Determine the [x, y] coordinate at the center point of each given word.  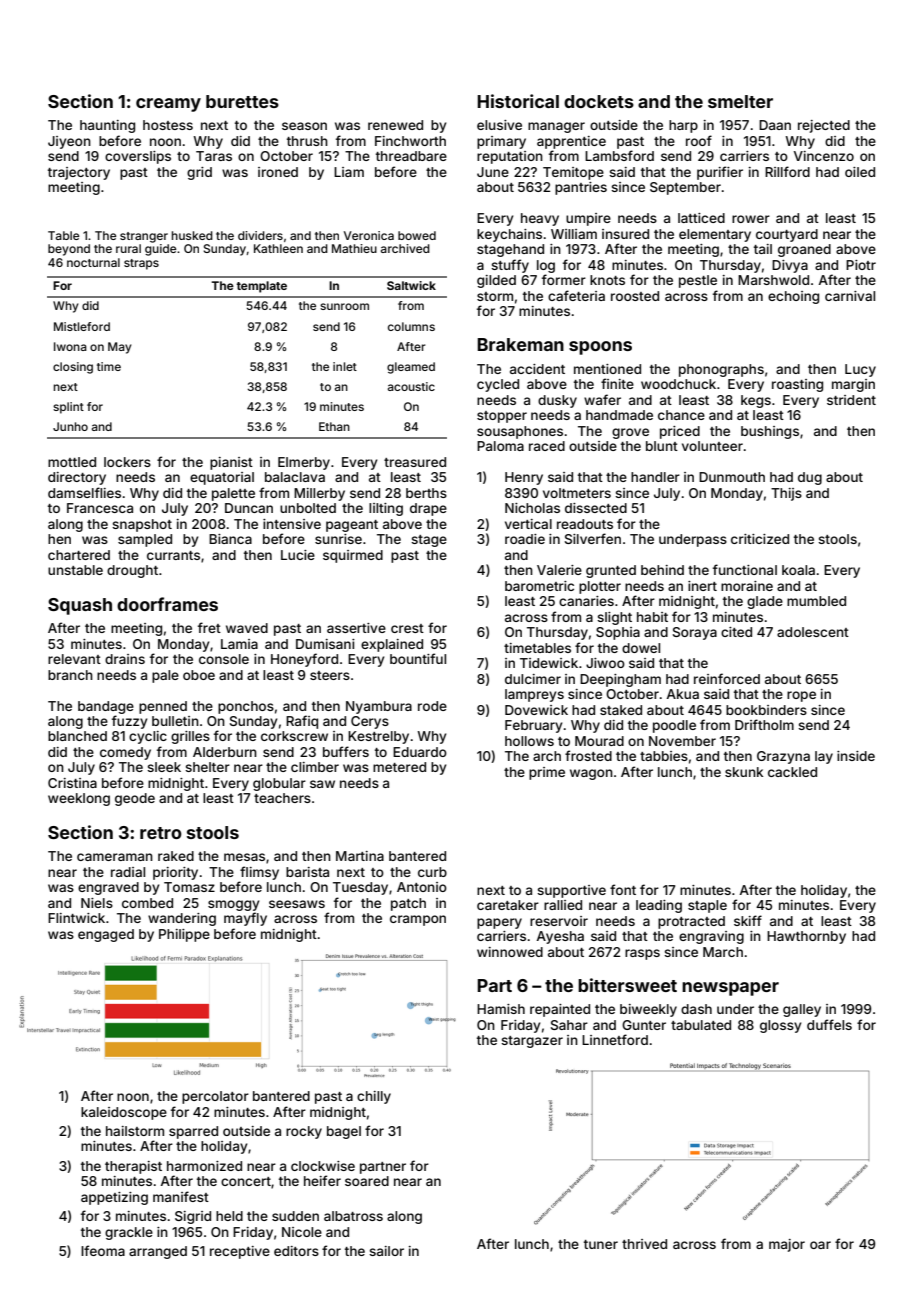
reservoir [559, 921]
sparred [193, 1132]
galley [802, 1010]
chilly [374, 1097]
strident [851, 400]
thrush [307, 141]
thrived [644, 1244]
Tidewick [549, 663]
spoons [600, 348]
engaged [106, 935]
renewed [395, 125]
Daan [775, 125]
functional [745, 569]
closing [73, 368]
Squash [80, 606]
